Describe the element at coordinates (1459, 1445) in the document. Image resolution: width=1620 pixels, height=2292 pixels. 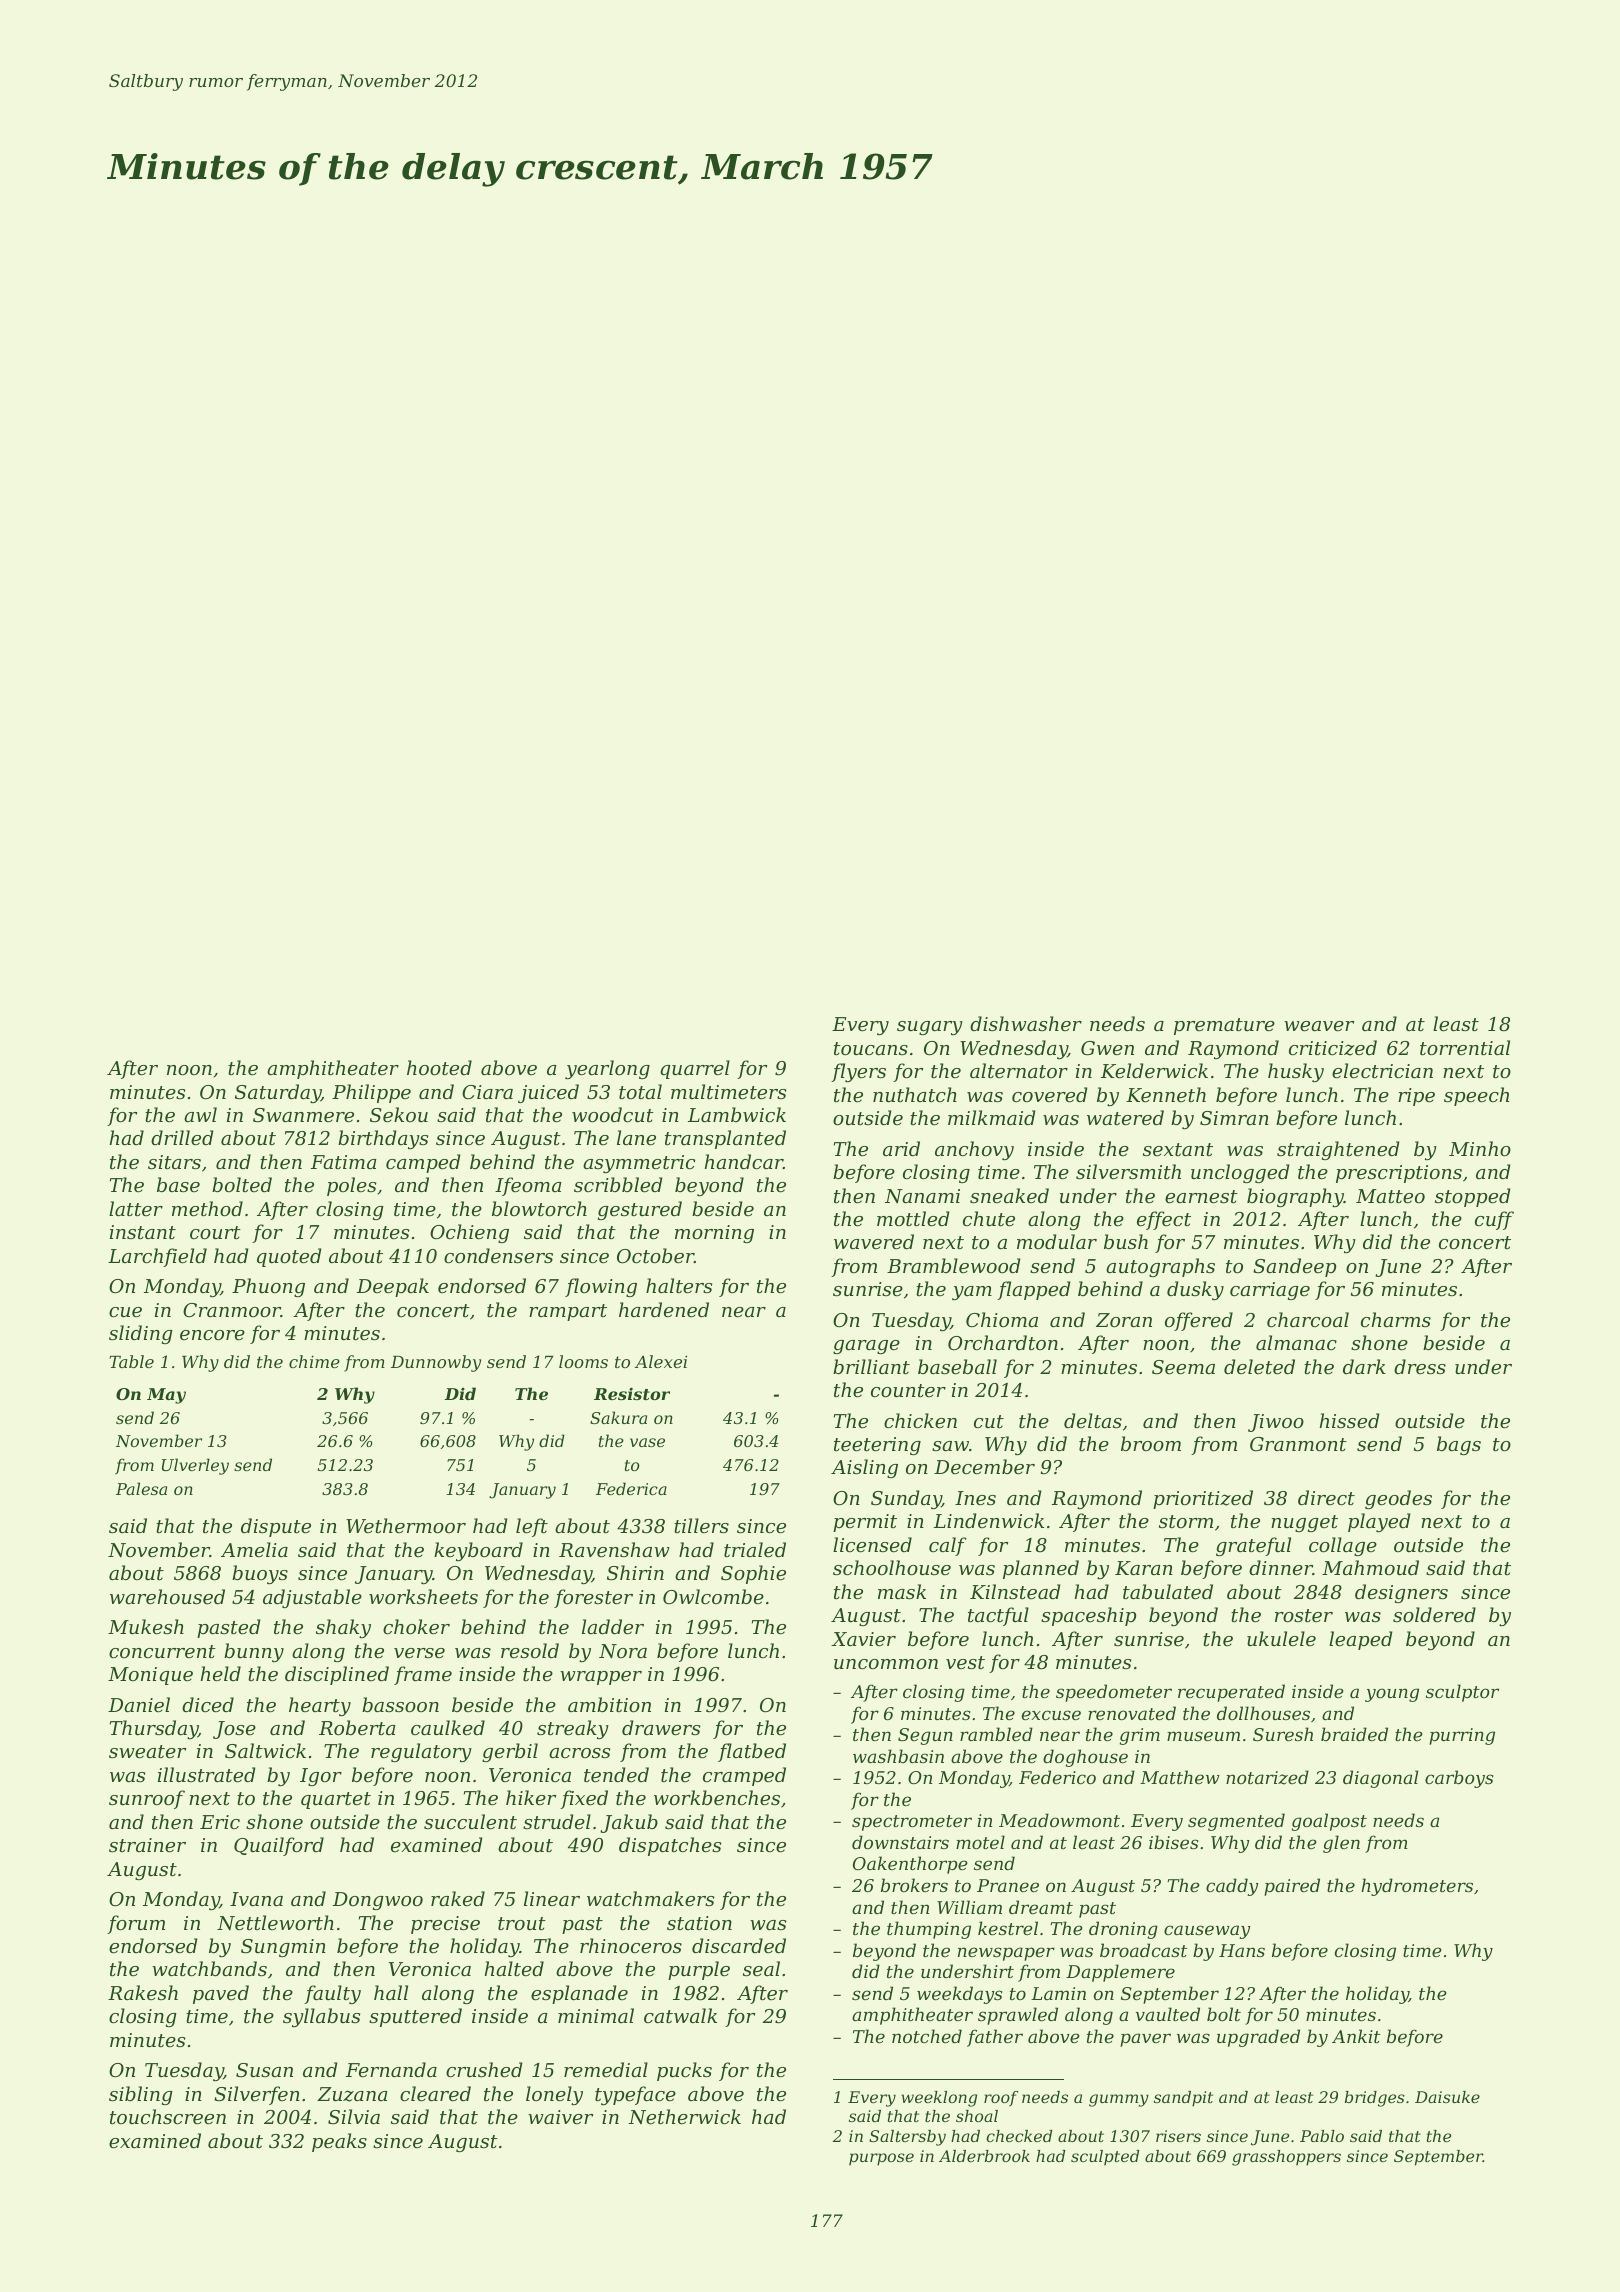
I see `bags` at that location.
